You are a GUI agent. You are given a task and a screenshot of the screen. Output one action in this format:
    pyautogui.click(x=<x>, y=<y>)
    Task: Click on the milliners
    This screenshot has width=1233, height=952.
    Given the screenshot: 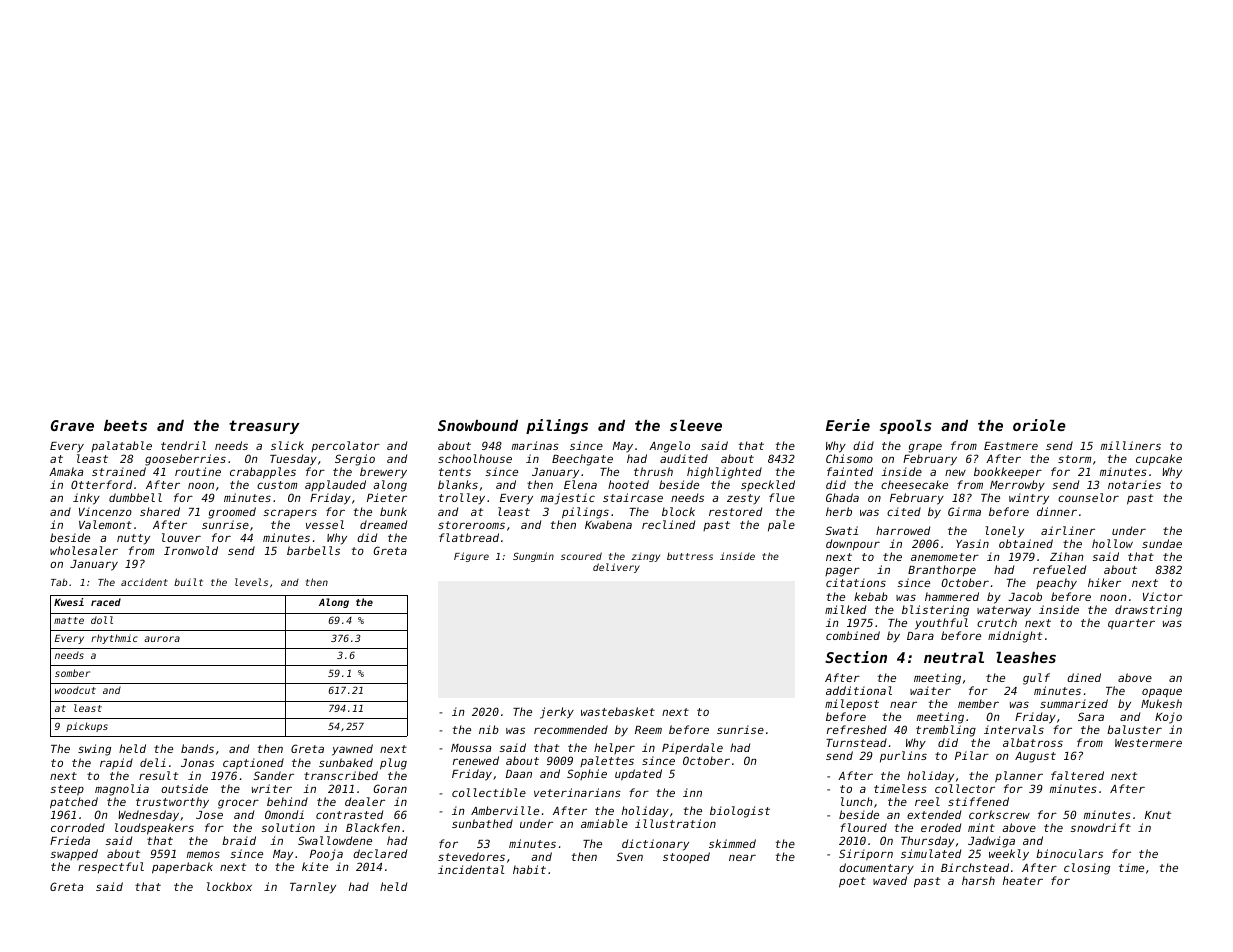 What is the action you would take?
    pyautogui.click(x=1131, y=445)
